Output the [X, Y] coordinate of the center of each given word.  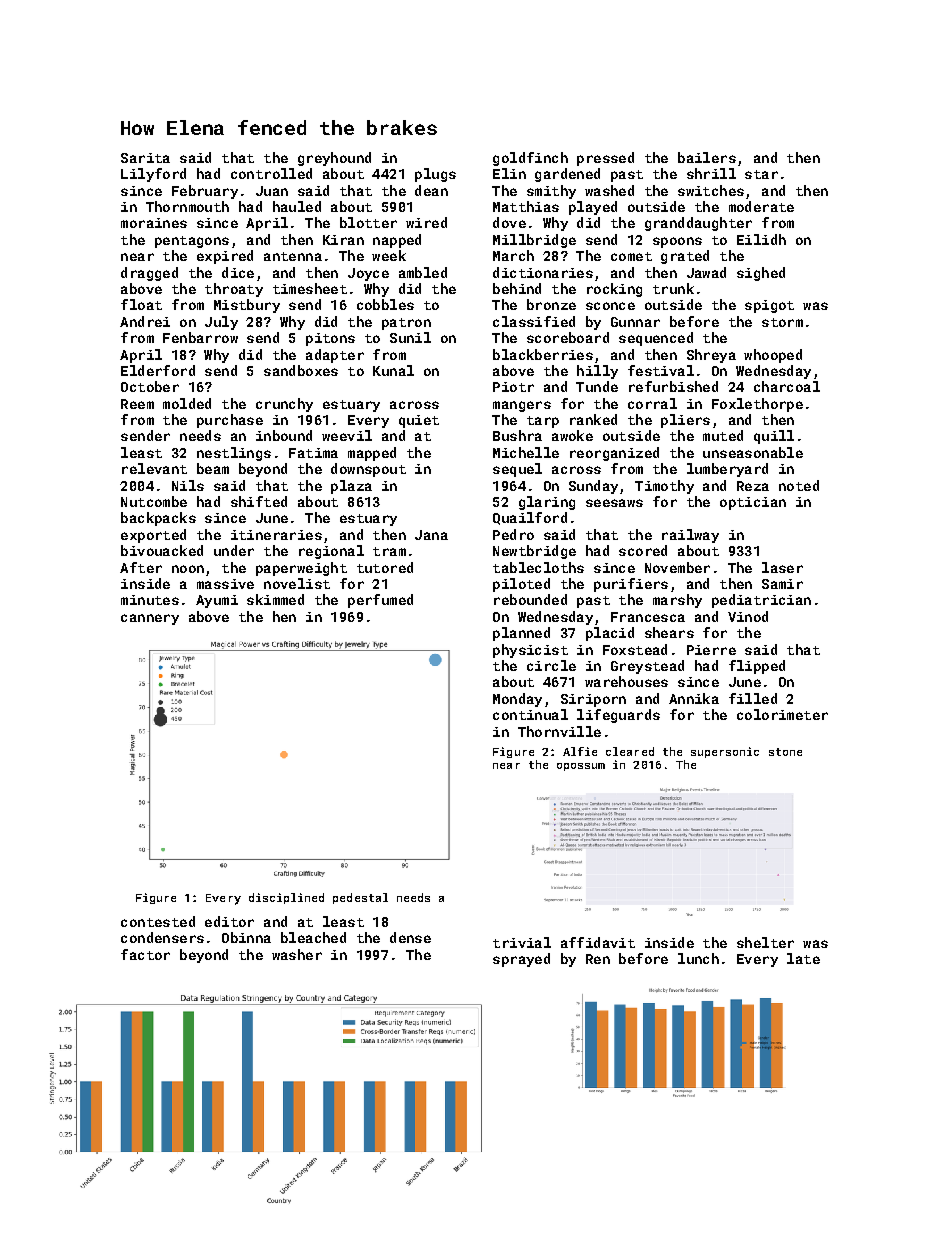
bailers [707, 157]
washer [297, 954]
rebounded [530, 599]
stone [785, 752]
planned [521, 634]
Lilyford [153, 175]
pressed [605, 159]
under [234, 550]
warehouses [626, 681]
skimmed [275, 599]
